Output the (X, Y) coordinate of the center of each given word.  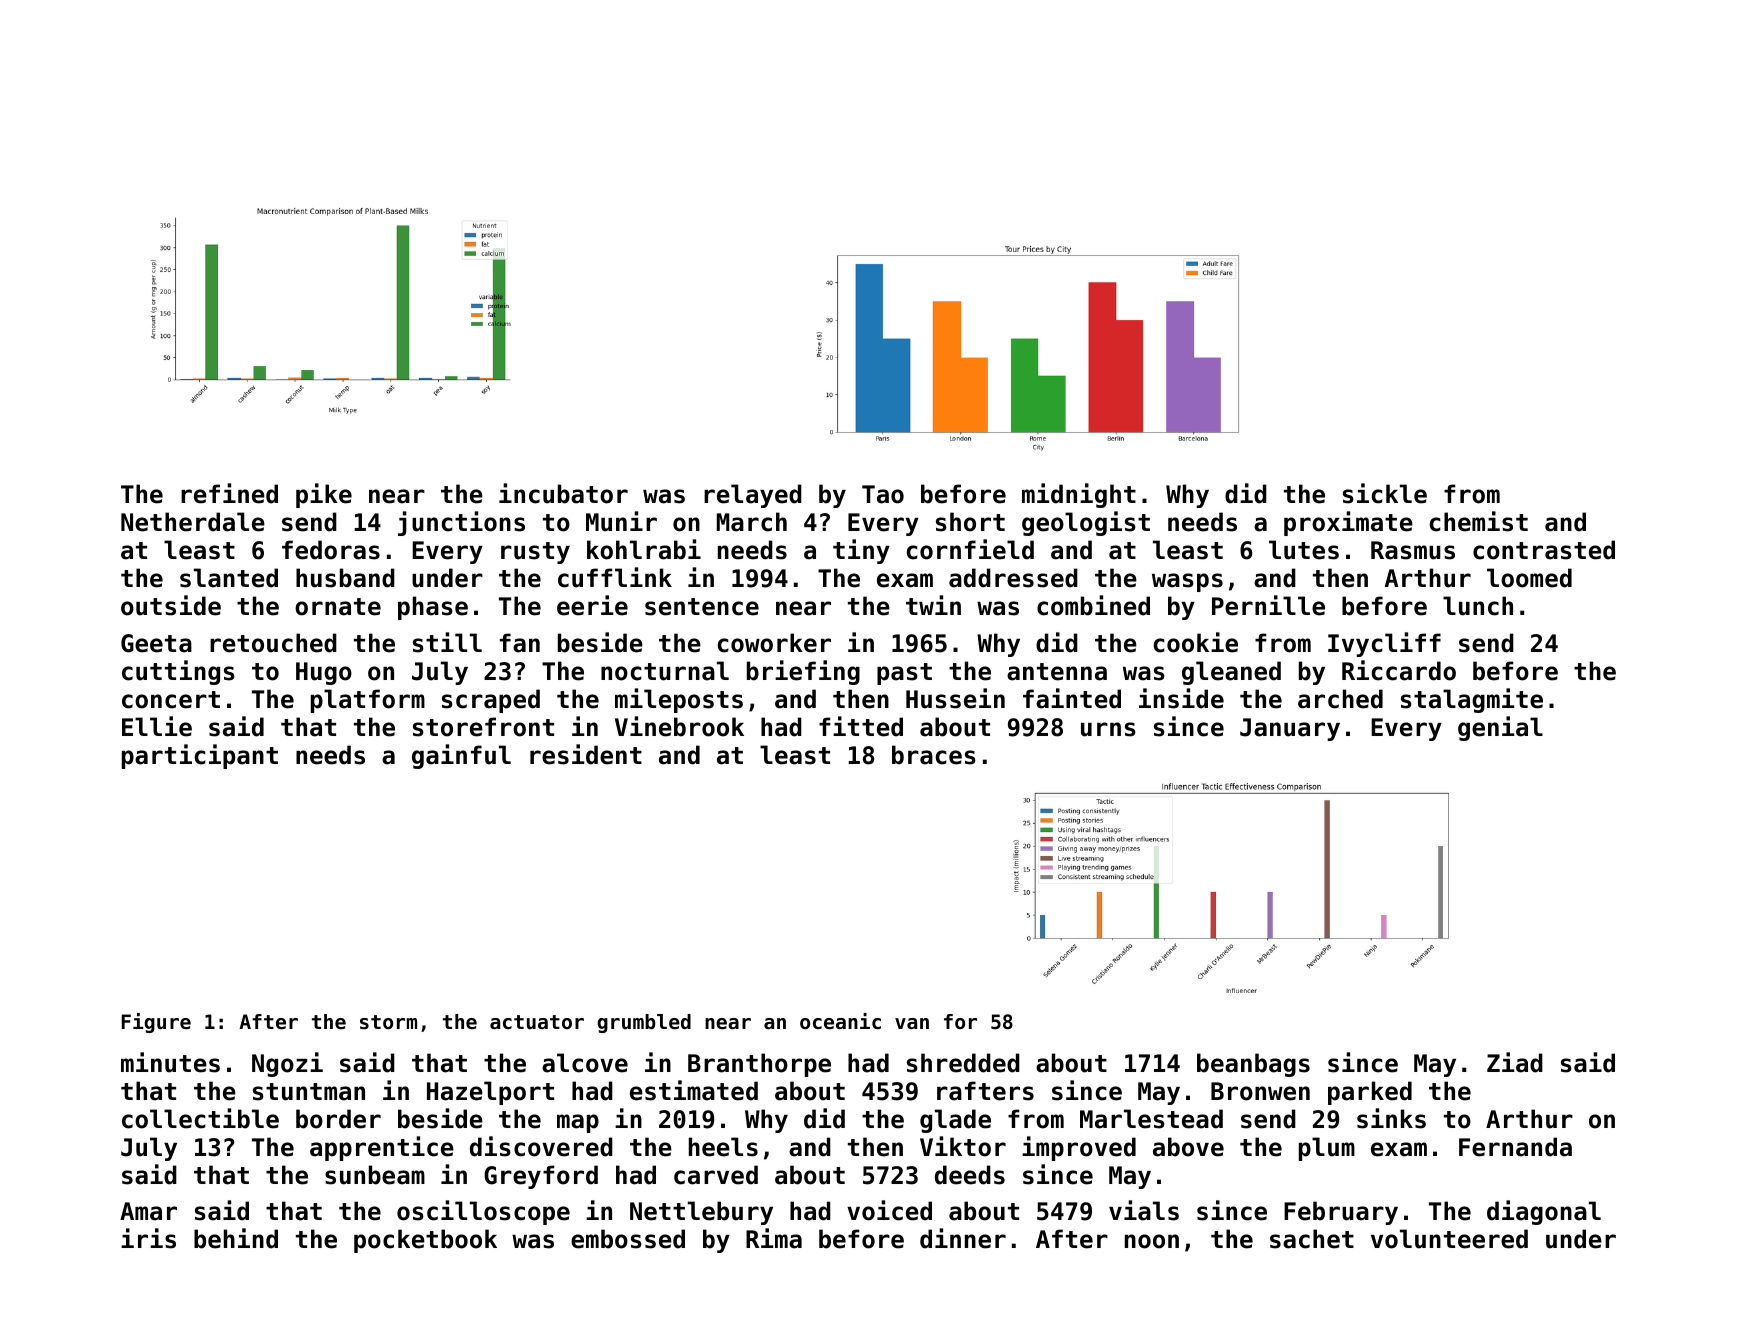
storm (388, 1022)
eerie (592, 605)
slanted (229, 578)
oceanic (840, 1021)
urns (1108, 729)
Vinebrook (679, 726)
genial (1500, 728)
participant (200, 756)
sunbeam (375, 1175)
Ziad (1515, 1062)
